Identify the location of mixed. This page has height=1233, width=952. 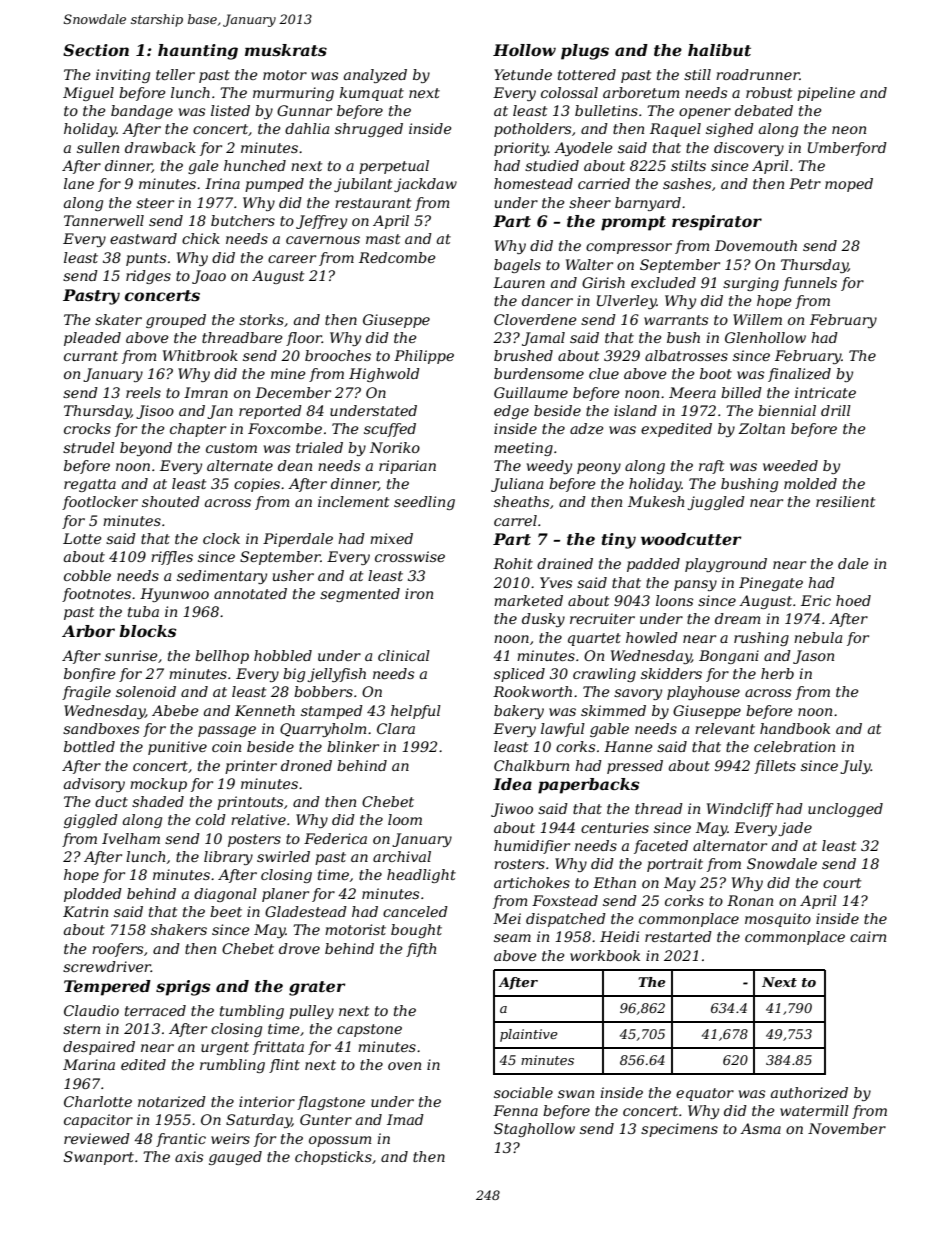
(391, 538).
